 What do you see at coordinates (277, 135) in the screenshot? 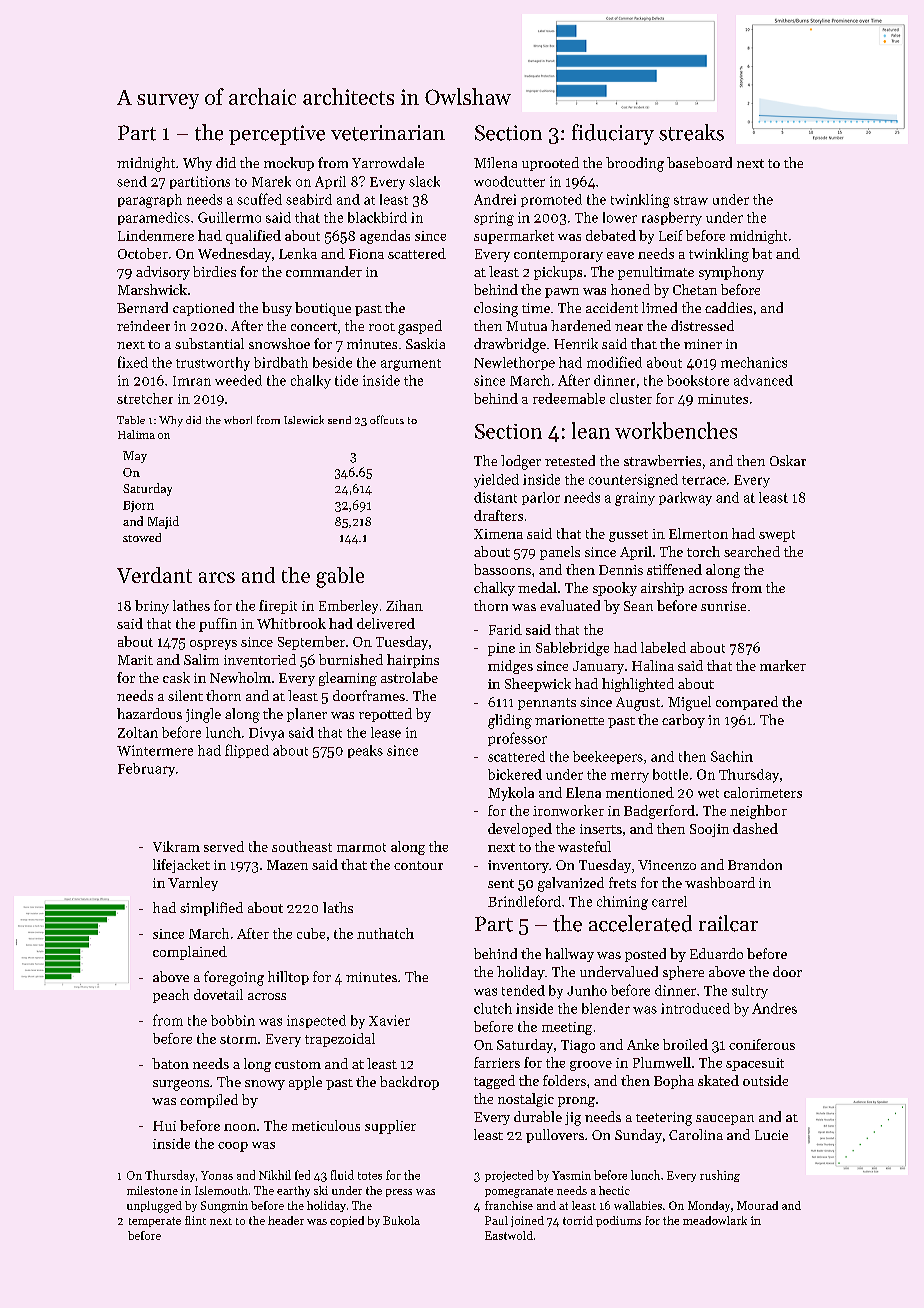
I see `perceptive` at bounding box center [277, 135].
